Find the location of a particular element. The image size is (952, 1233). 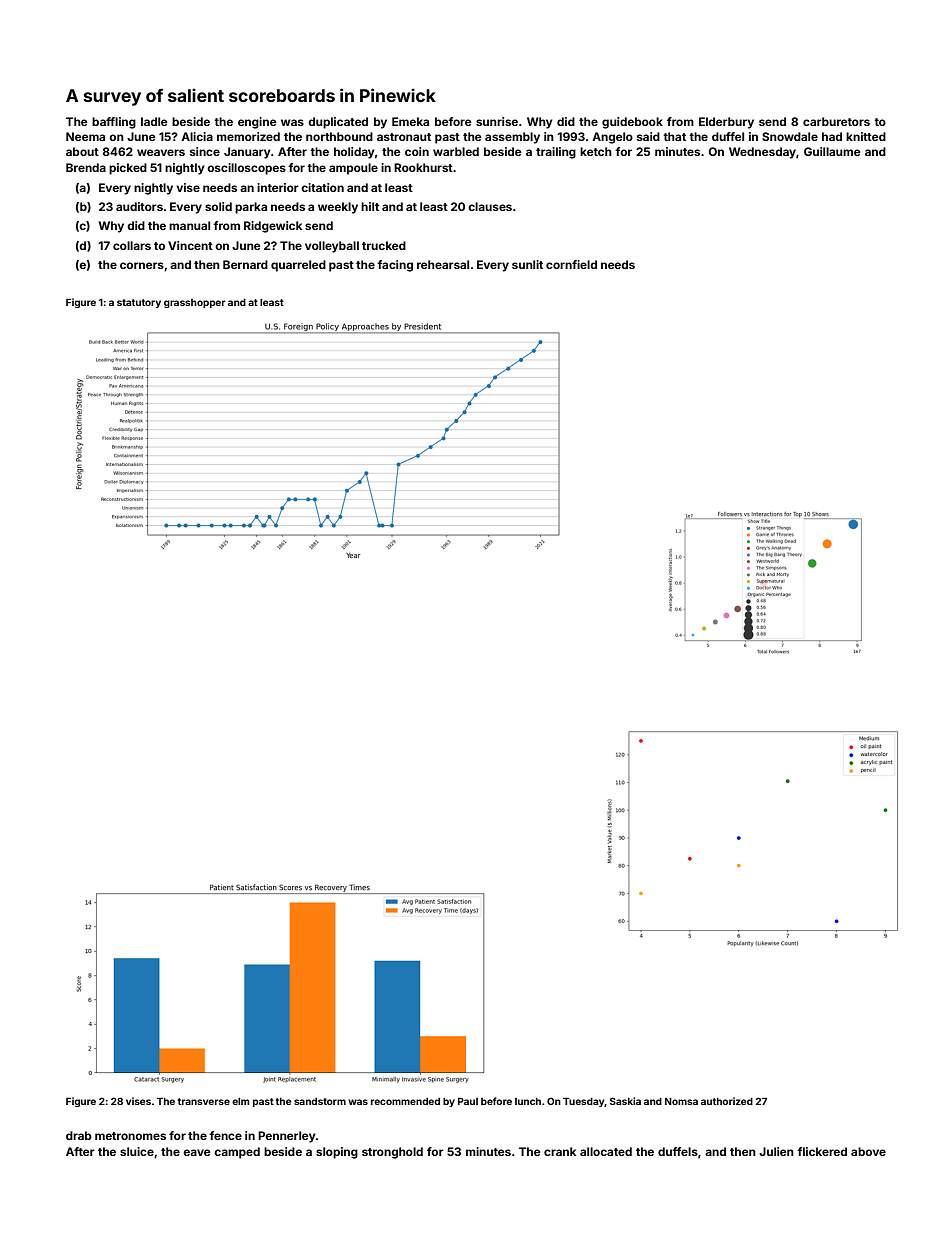

Julien is located at coordinates (776, 1151).
